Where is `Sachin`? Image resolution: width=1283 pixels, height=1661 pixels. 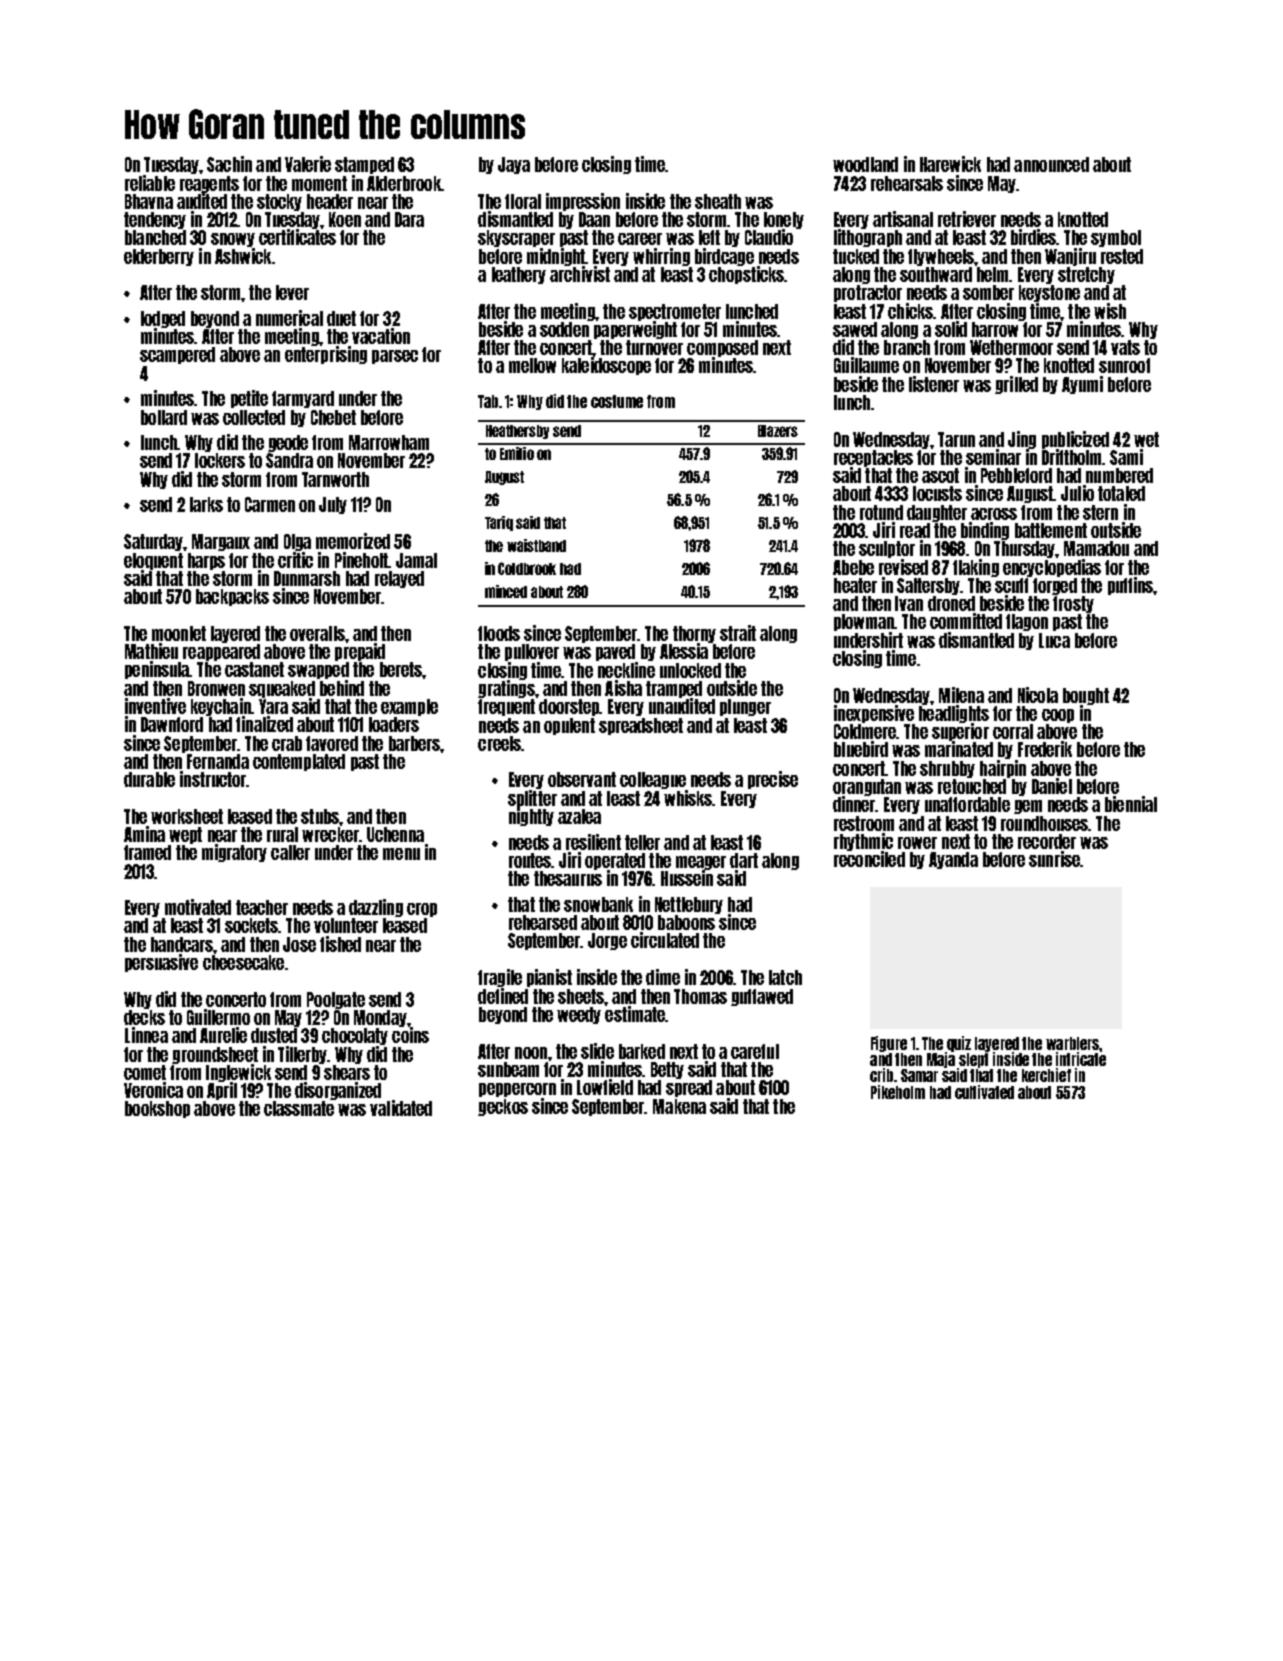 Sachin is located at coordinates (229, 164).
